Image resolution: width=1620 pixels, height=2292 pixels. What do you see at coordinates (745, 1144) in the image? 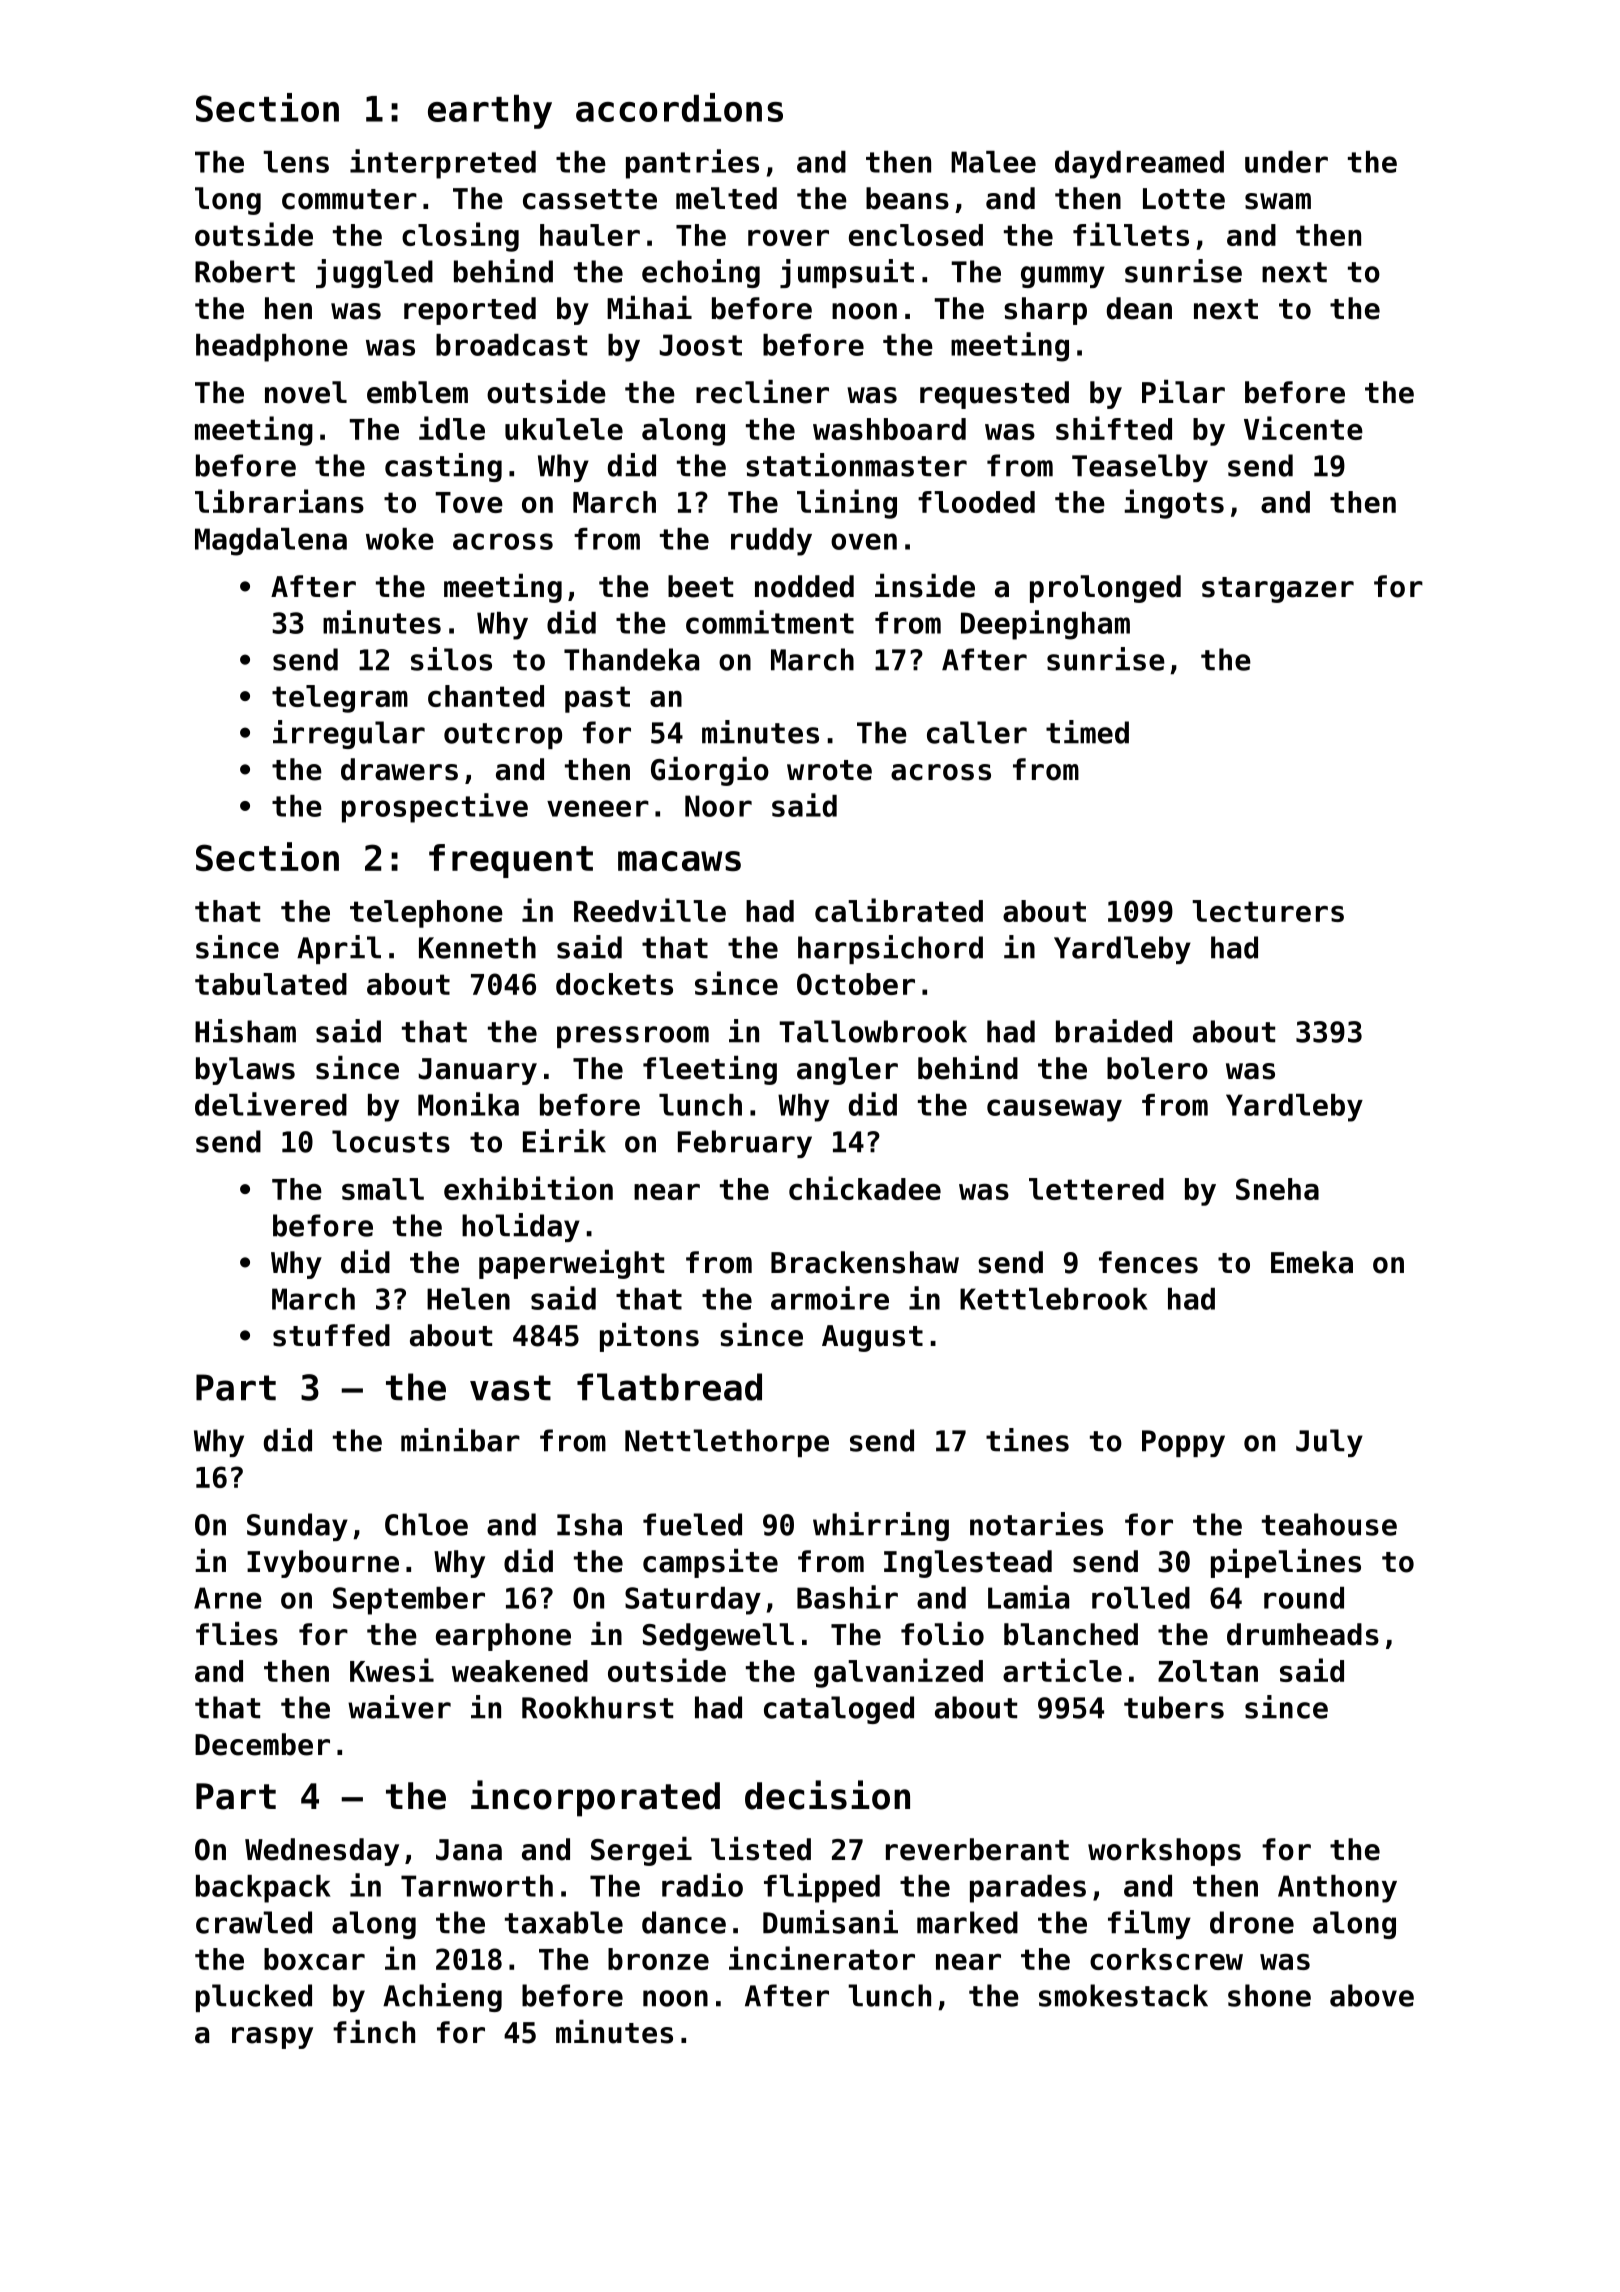
I see `February` at bounding box center [745, 1144].
